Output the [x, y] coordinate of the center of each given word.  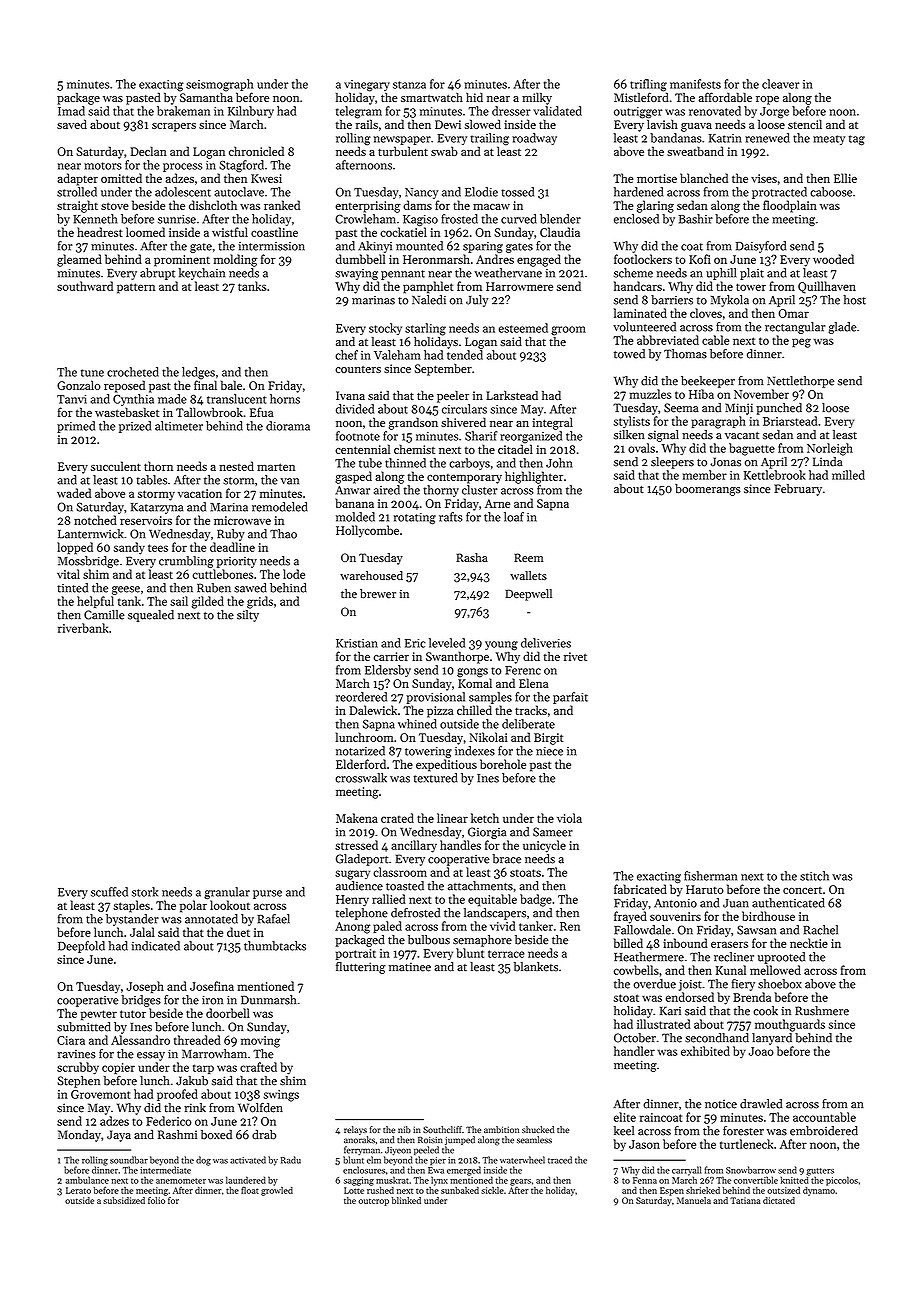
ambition [501, 1129]
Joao [761, 1051]
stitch [814, 876]
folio [156, 1200]
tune [92, 373]
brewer [378, 594]
